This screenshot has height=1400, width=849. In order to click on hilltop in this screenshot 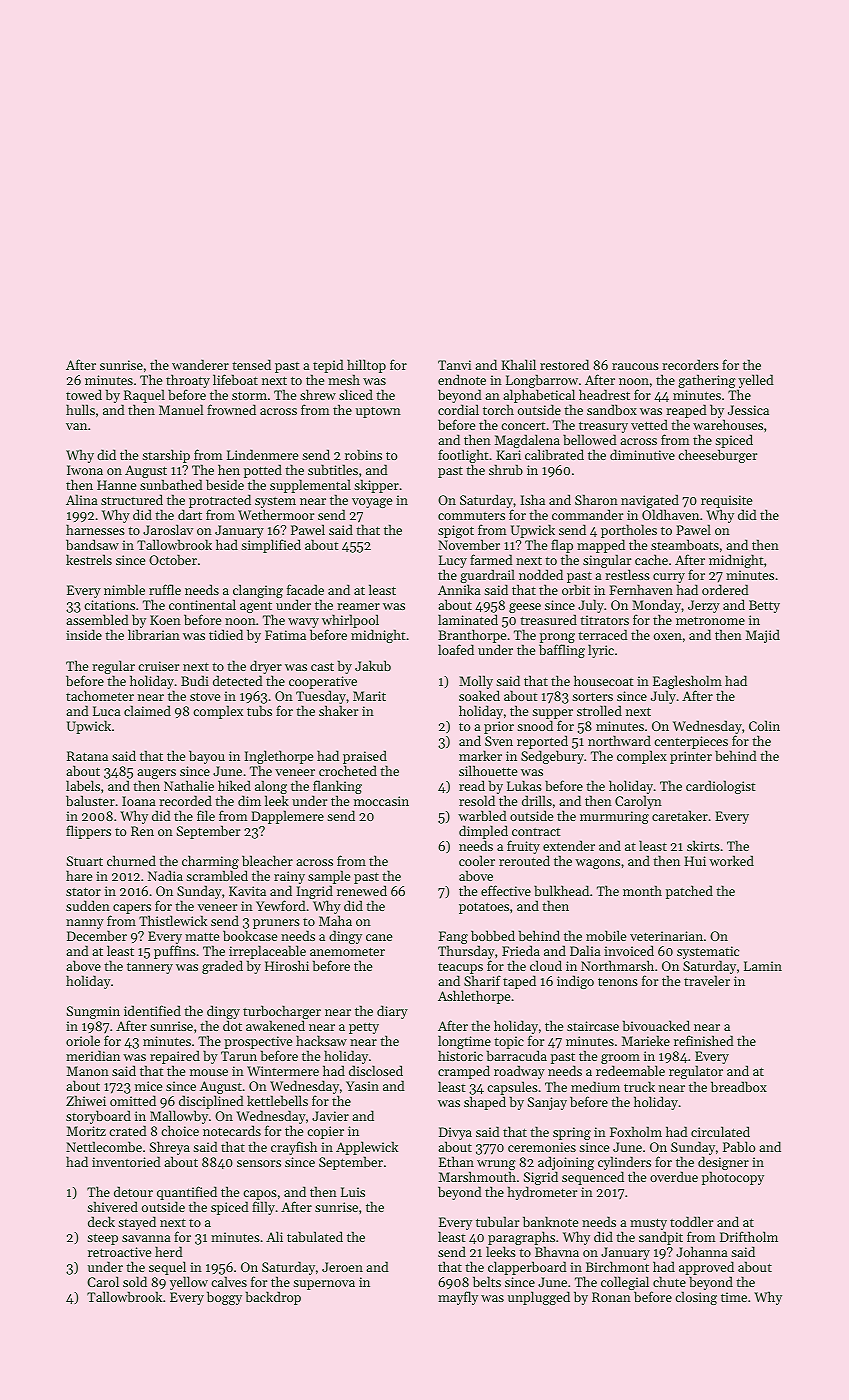, I will do `click(366, 366)`.
